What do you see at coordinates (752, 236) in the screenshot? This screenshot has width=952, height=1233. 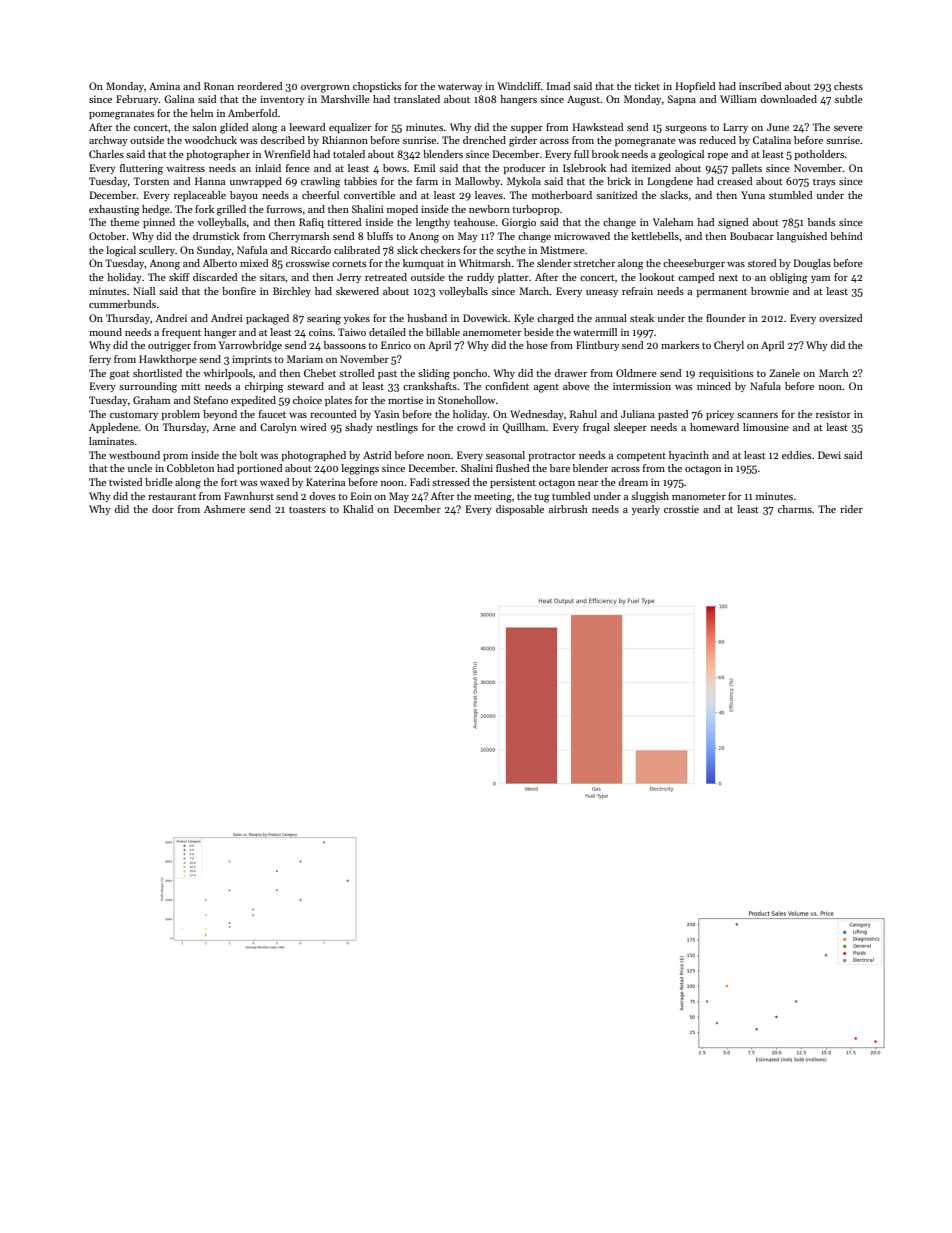 I see `Boubacar` at bounding box center [752, 236].
